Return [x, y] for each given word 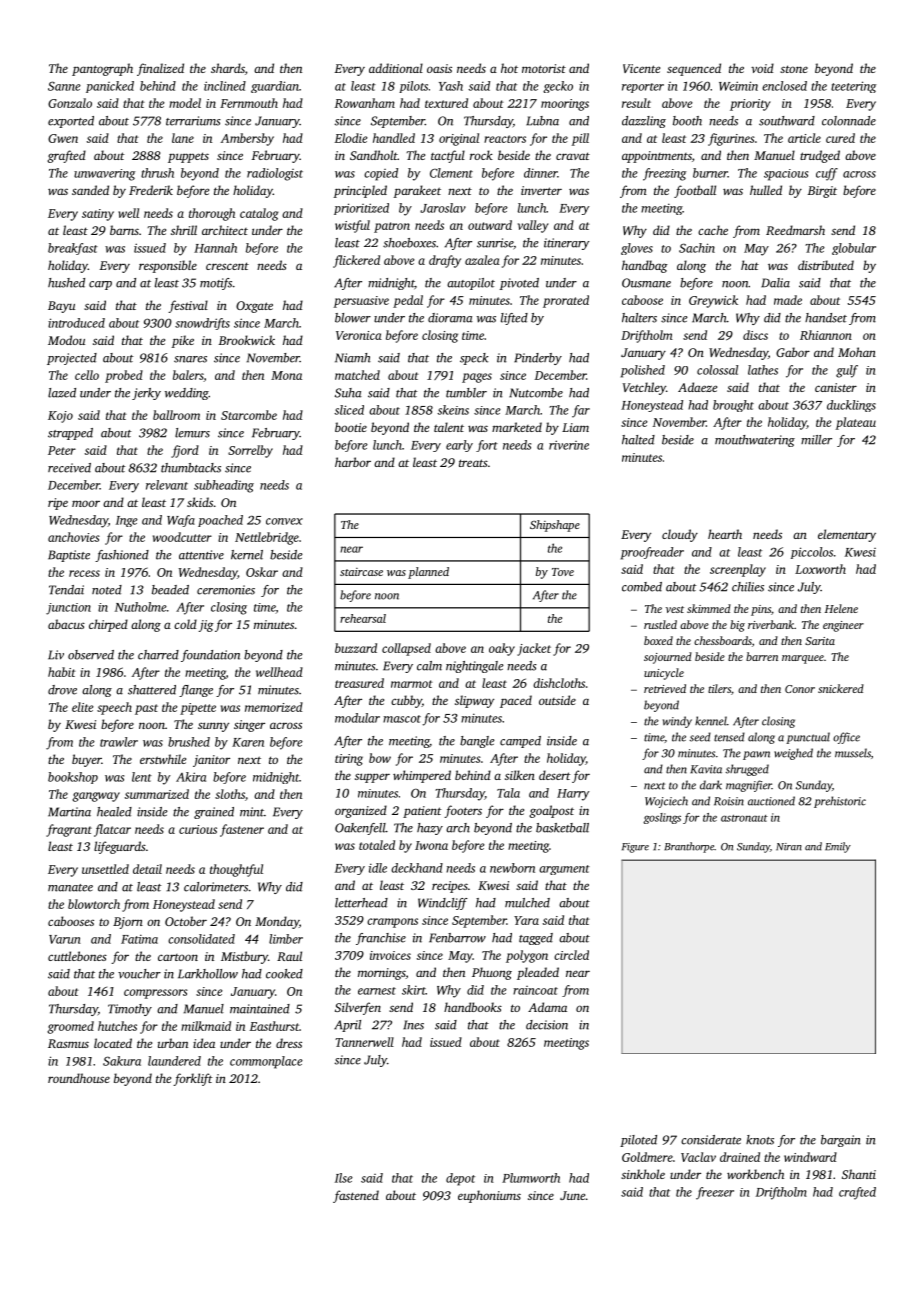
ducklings [851, 406]
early [459, 446]
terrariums [193, 121]
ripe [58, 504]
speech [114, 708]
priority [750, 105]
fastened [356, 1196]
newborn [512, 868]
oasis [439, 68]
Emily [838, 847]
